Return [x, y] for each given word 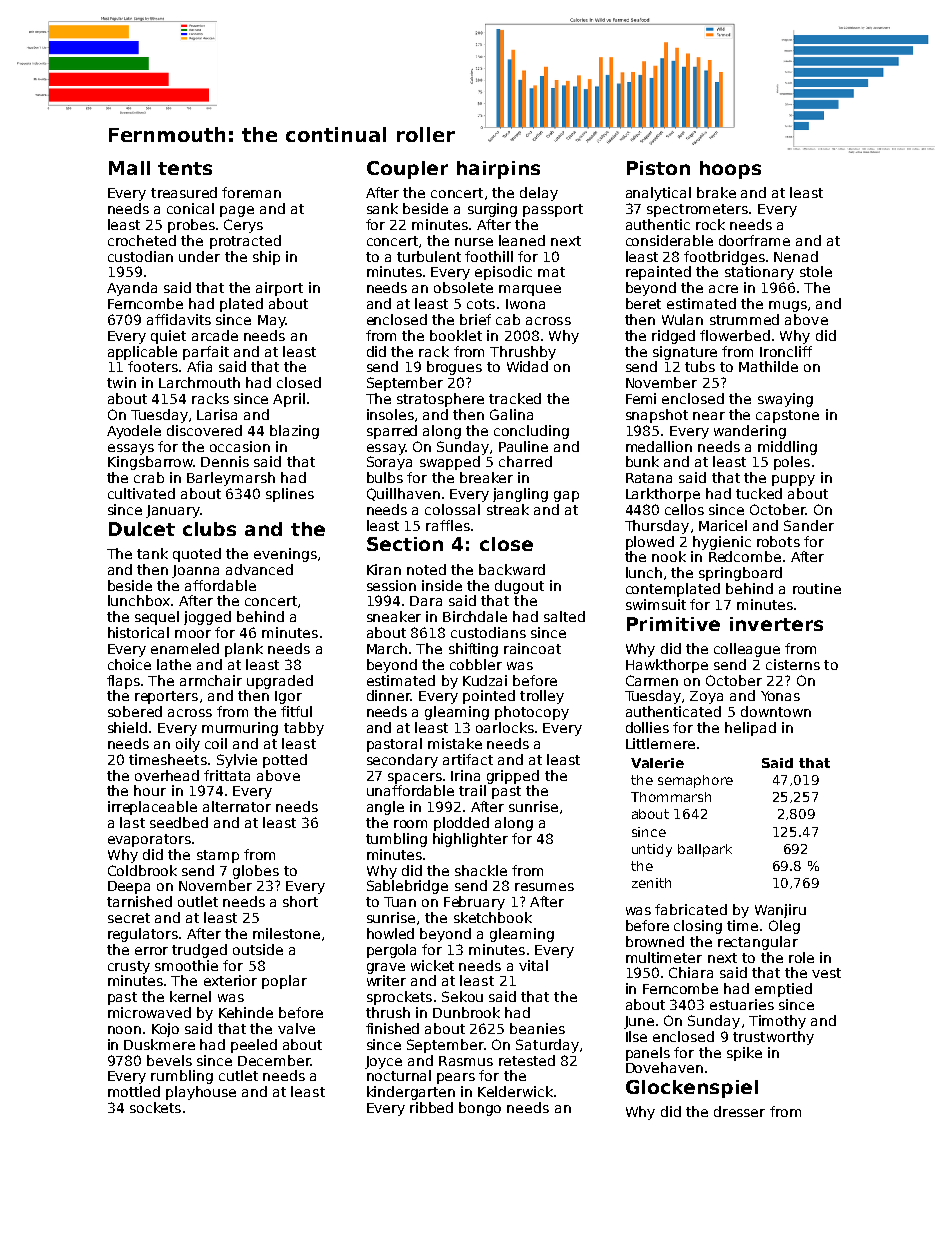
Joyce [383, 1062]
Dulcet [142, 529]
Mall [129, 168]
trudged [199, 951]
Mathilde [768, 366]
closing [698, 927]
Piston [658, 168]
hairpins [498, 170]
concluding [531, 432]
